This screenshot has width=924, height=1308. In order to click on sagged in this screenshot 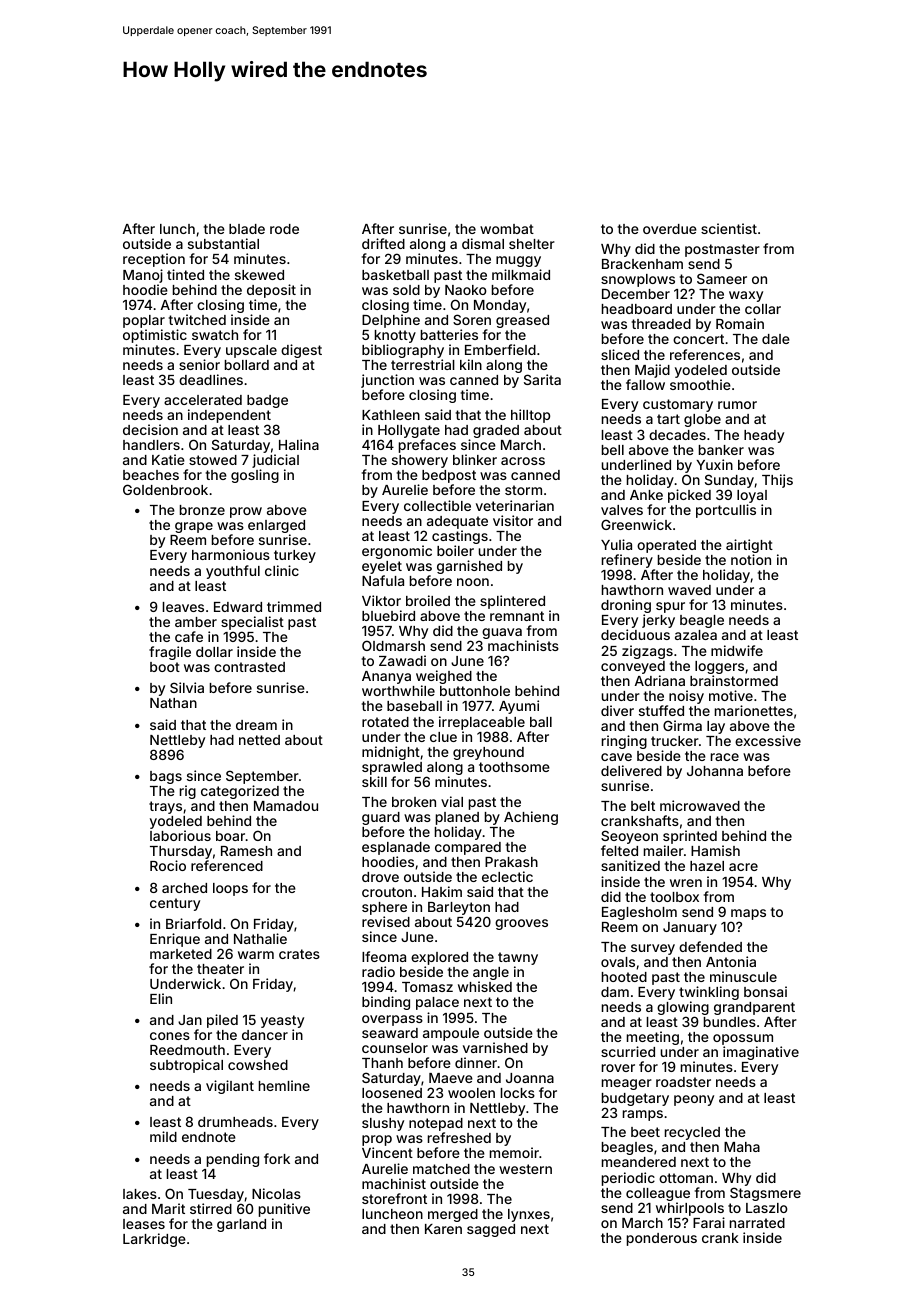, I will do `click(491, 1230)`.
